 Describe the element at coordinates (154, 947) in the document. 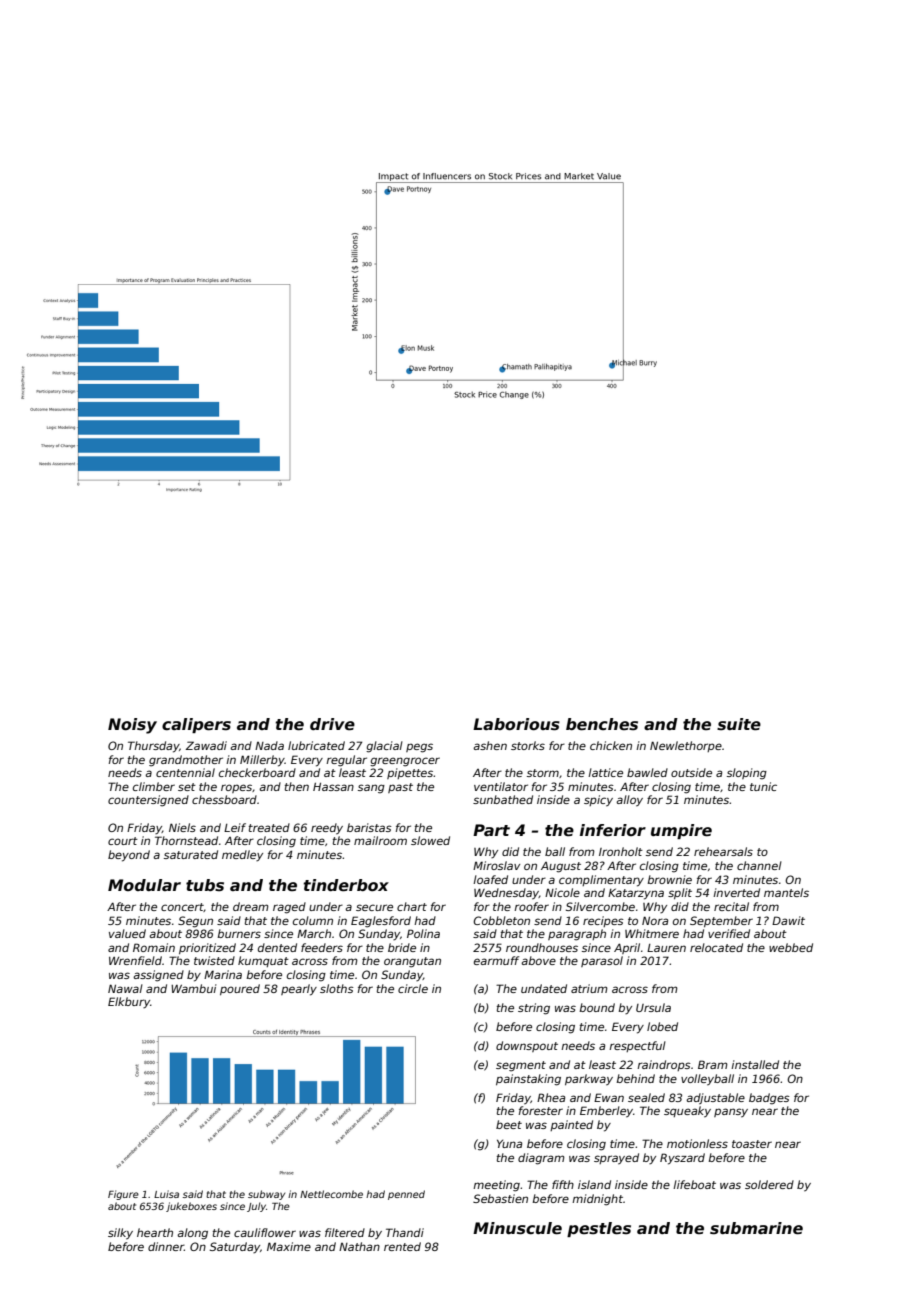

I see `Romain` at that location.
